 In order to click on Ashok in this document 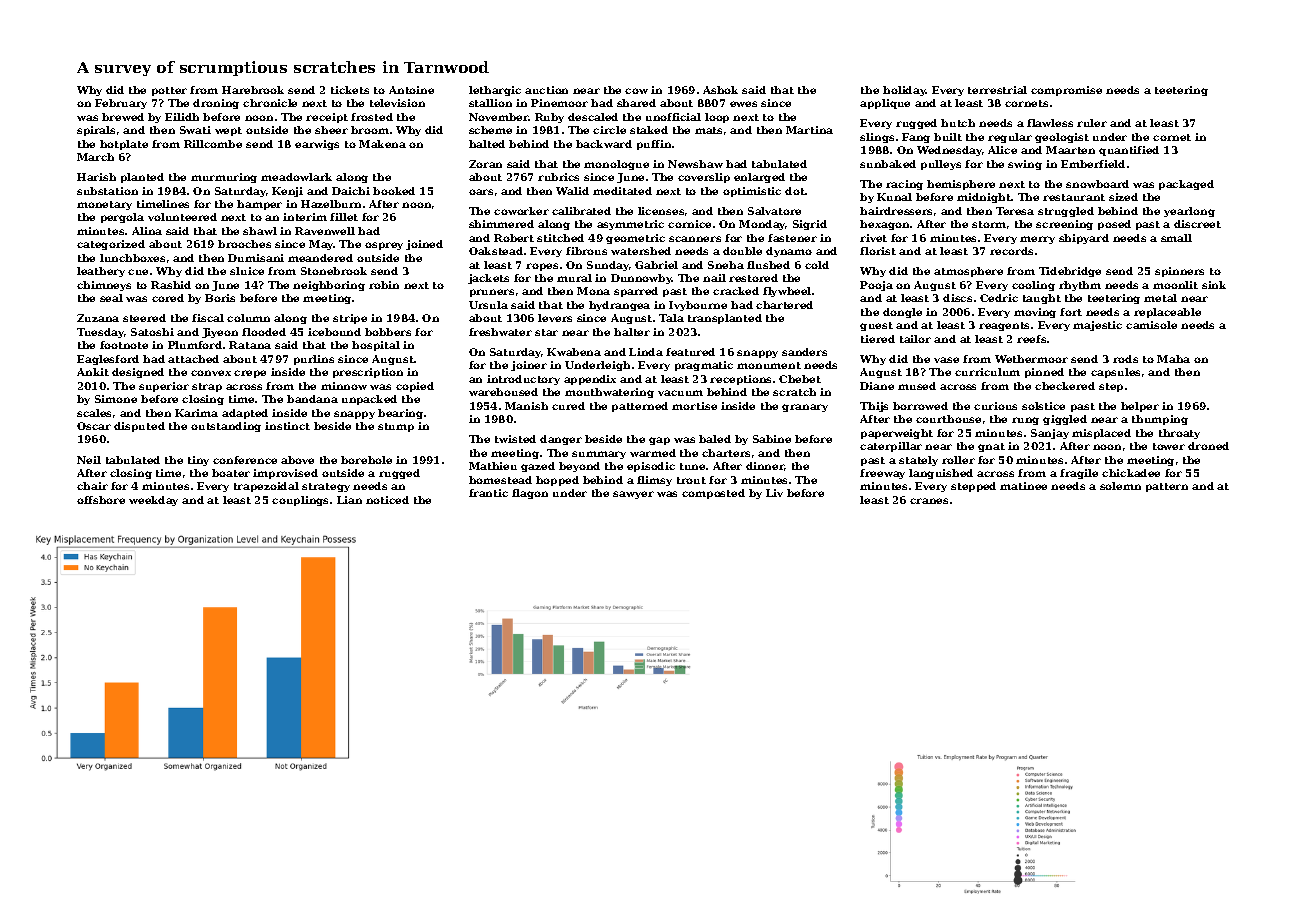, I will do `click(720, 90)`.
